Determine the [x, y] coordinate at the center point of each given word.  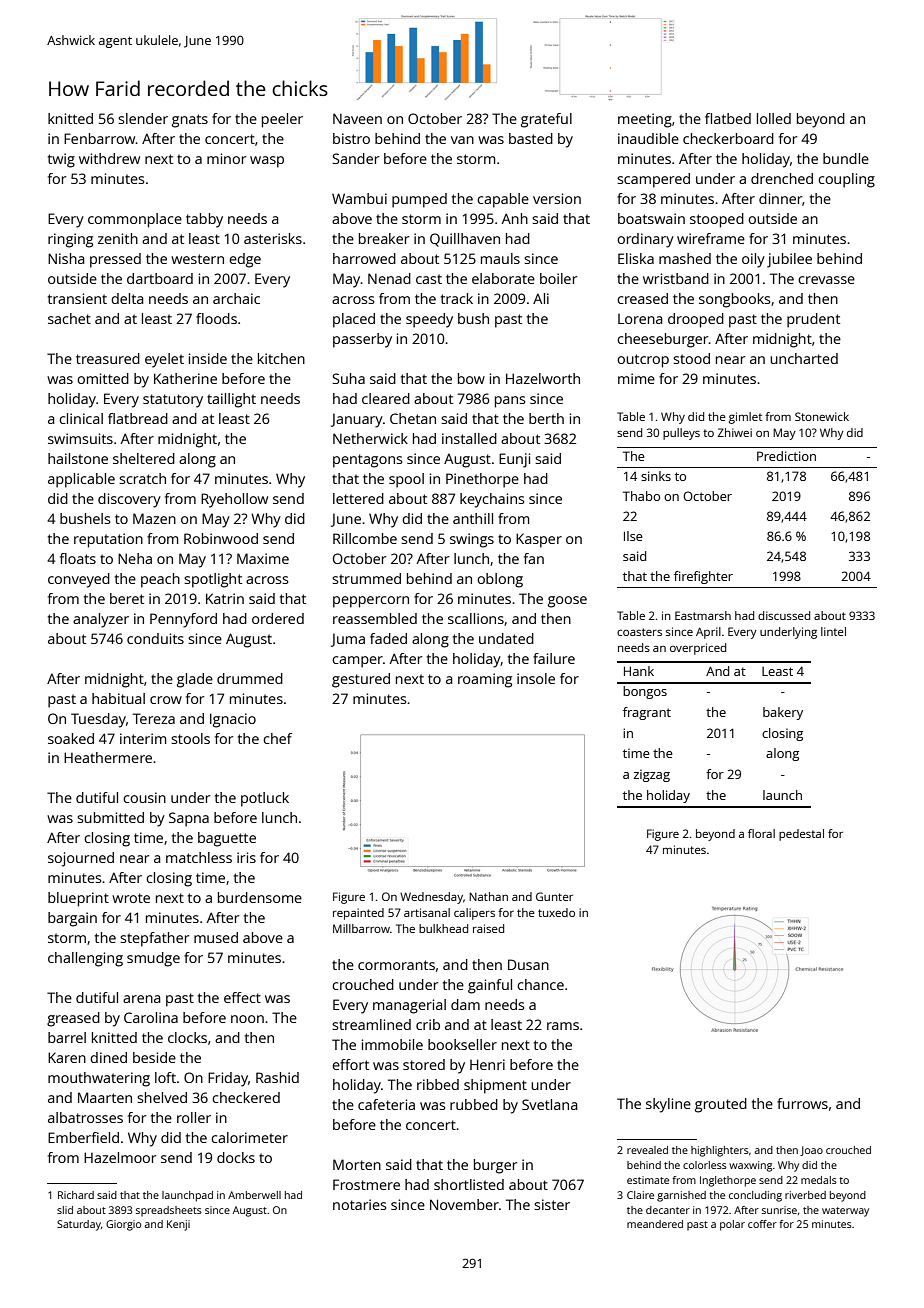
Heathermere [108, 757]
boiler [558, 278]
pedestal [801, 835]
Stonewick [822, 416]
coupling [846, 180]
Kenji [178, 1225]
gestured [361, 680]
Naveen [357, 118]
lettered [358, 498]
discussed [784, 615]
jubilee [789, 260]
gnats [190, 121]
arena [141, 999]
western [197, 259]
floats [78, 558]
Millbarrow [361, 928]
